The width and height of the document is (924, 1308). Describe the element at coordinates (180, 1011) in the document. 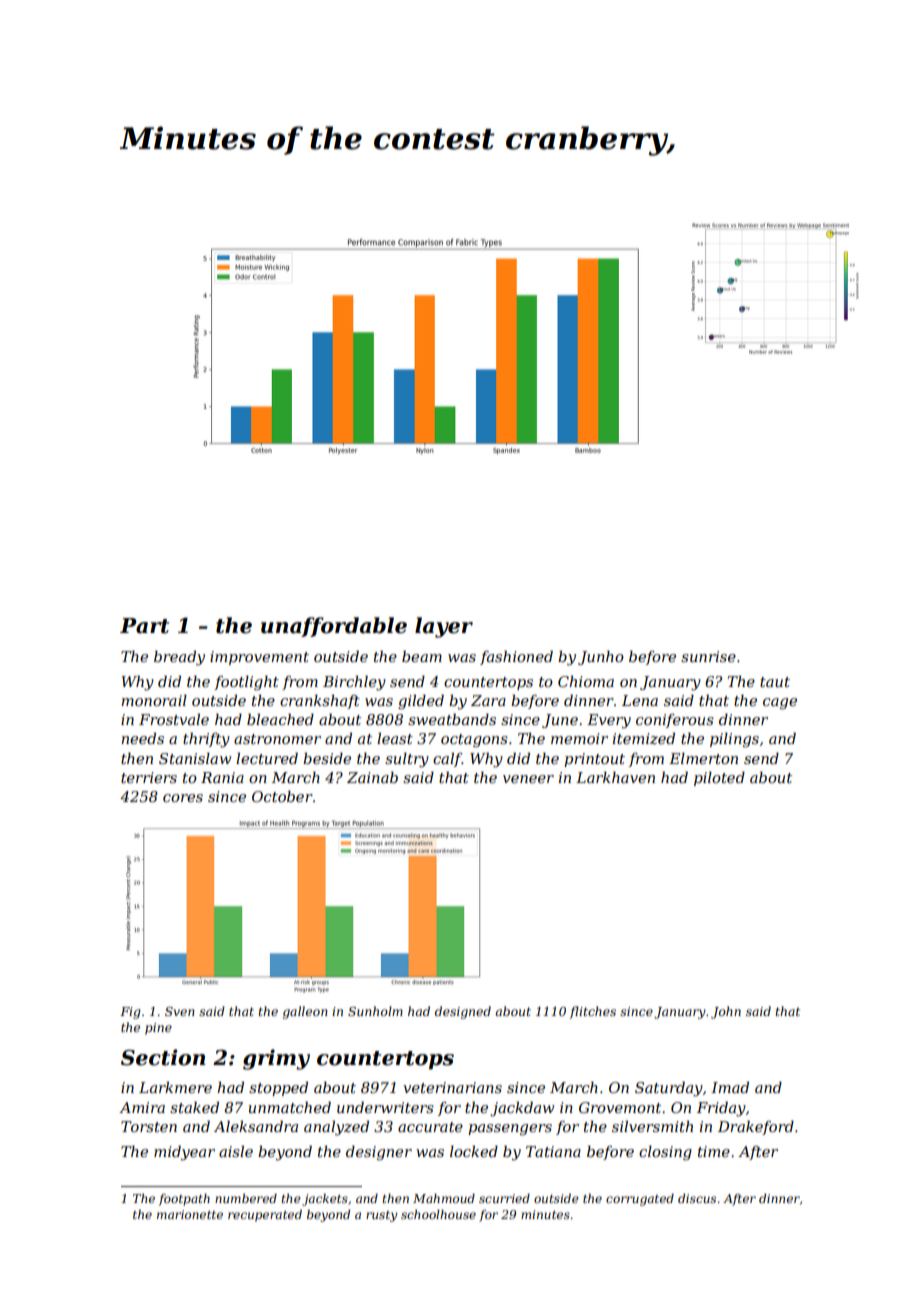

I see `Sven` at that location.
